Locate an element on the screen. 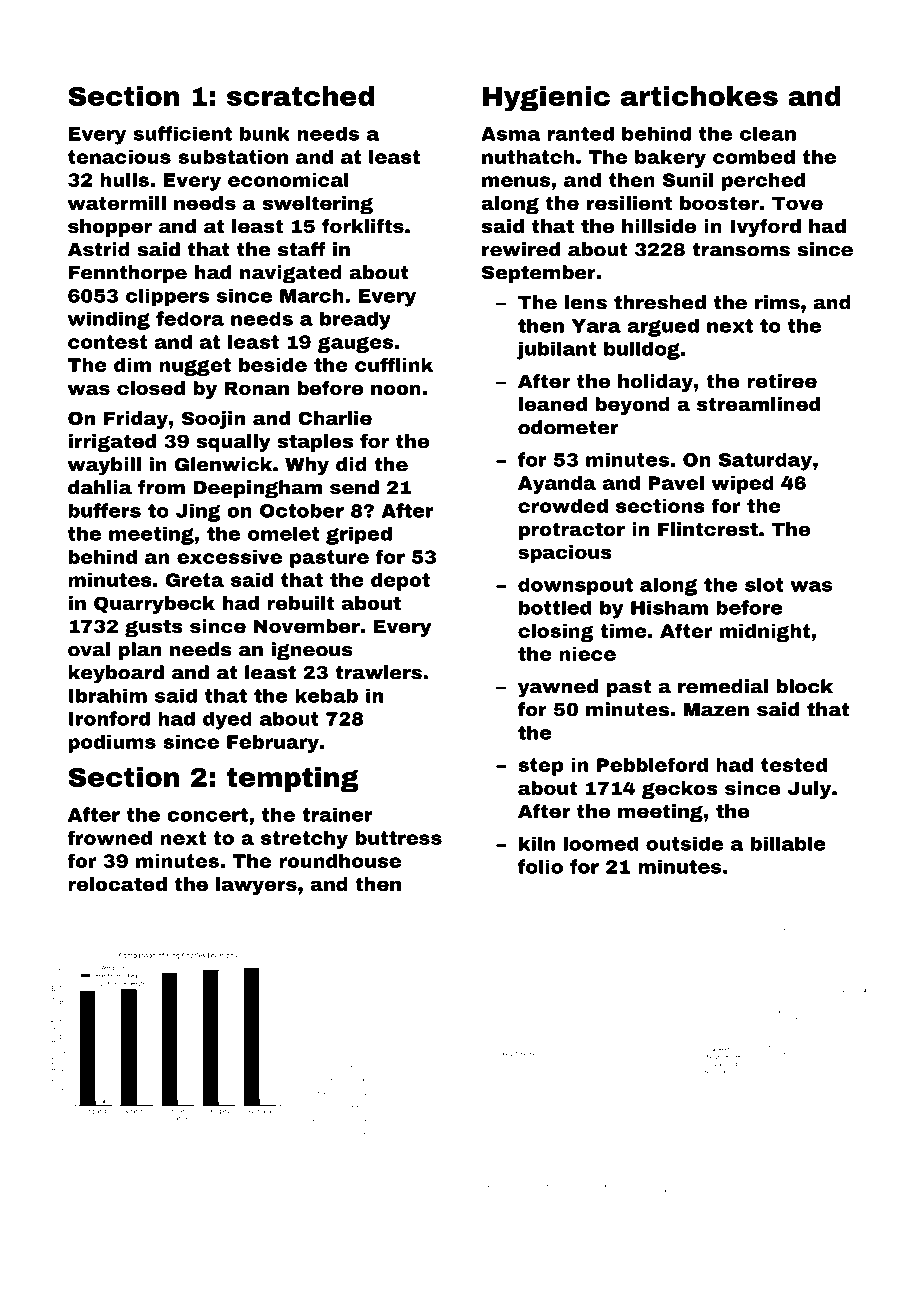 The image size is (924, 1311). jubilant is located at coordinates (556, 350).
